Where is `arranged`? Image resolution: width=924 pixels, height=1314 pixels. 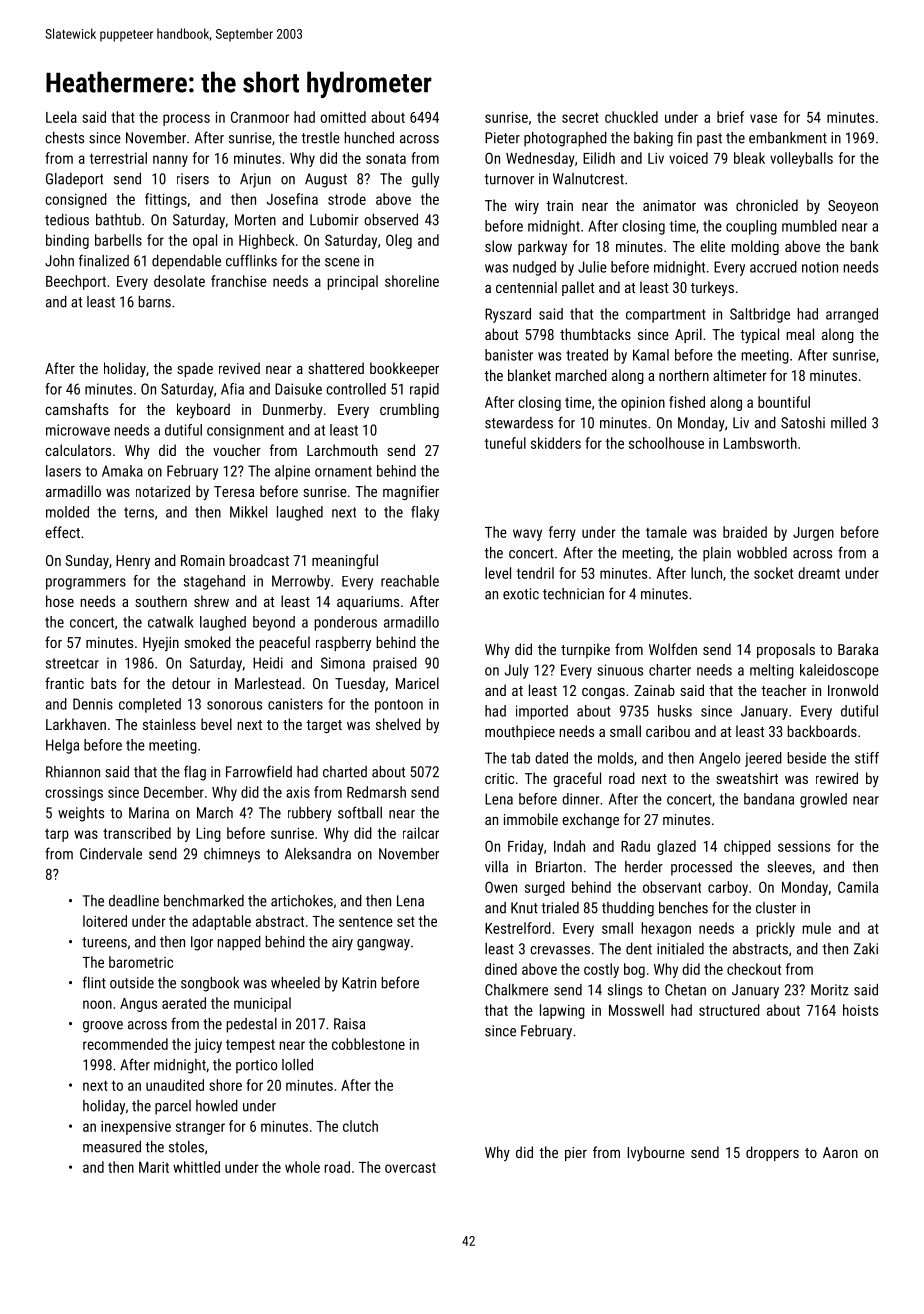
arranged is located at coordinates (852, 315).
